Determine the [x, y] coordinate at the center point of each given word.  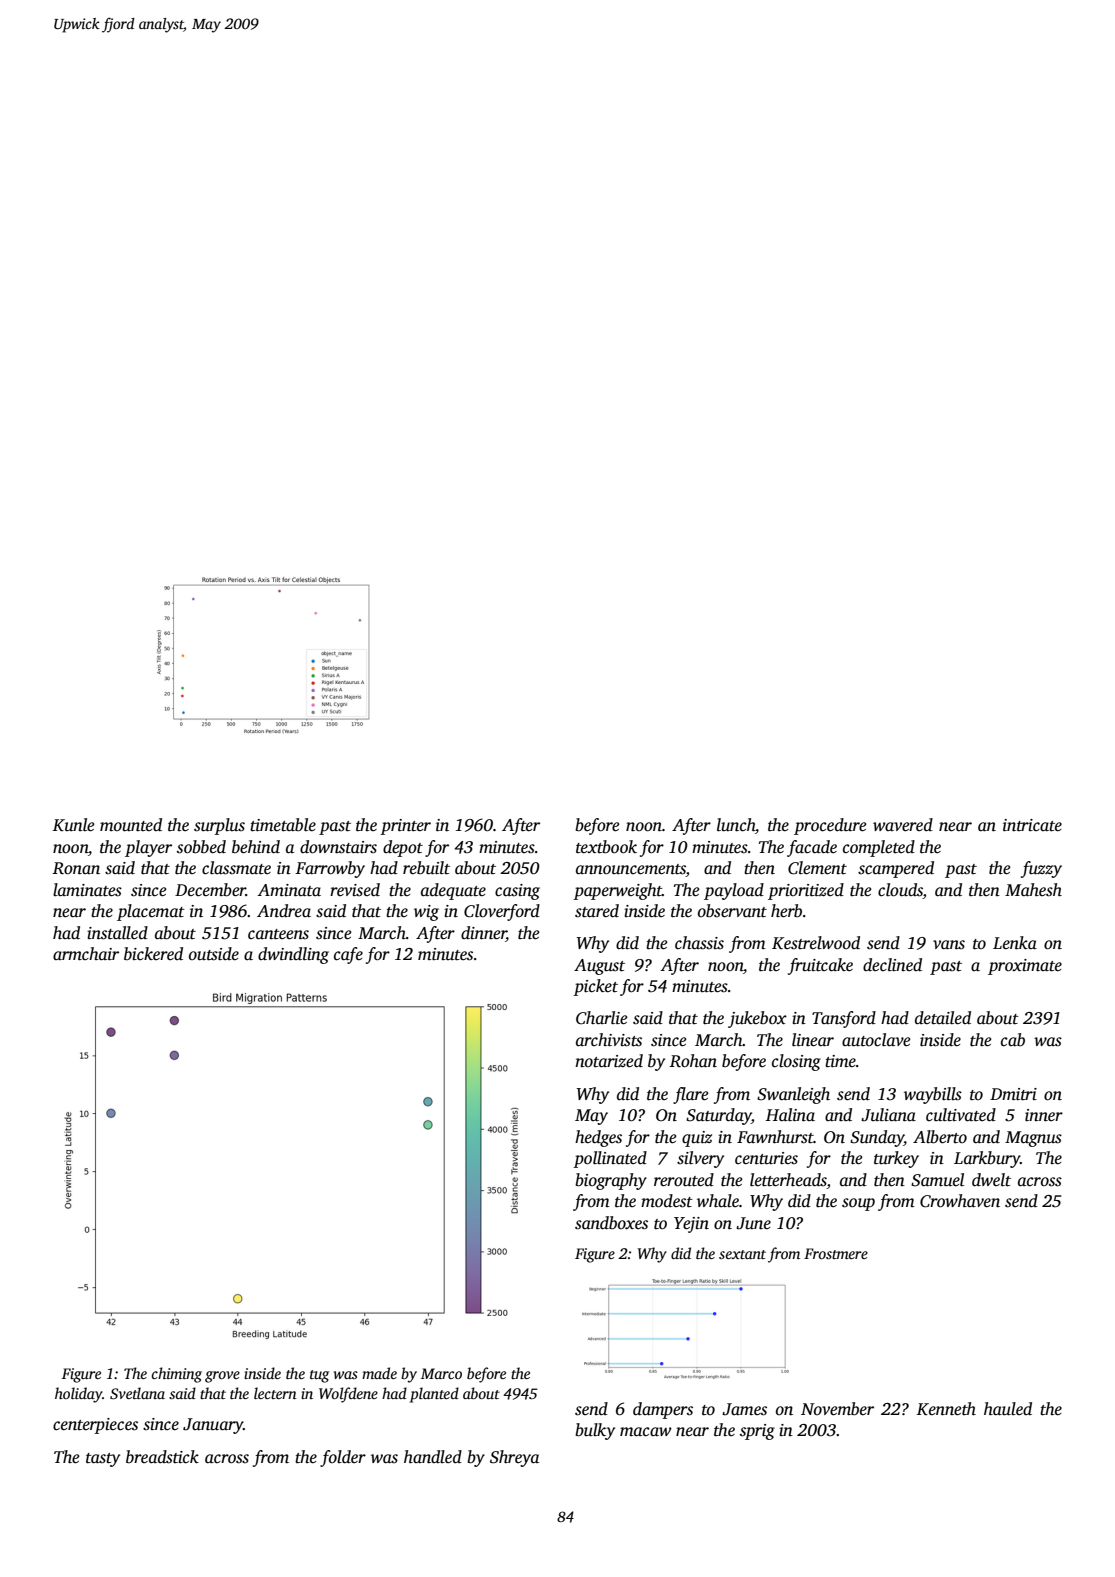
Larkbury [987, 1159]
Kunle [74, 825]
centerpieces [95, 1426]
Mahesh [1033, 890]
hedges [598, 1138]
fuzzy [1041, 869]
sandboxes [611, 1223]
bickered [153, 953]
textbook [606, 847]
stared [597, 911]
